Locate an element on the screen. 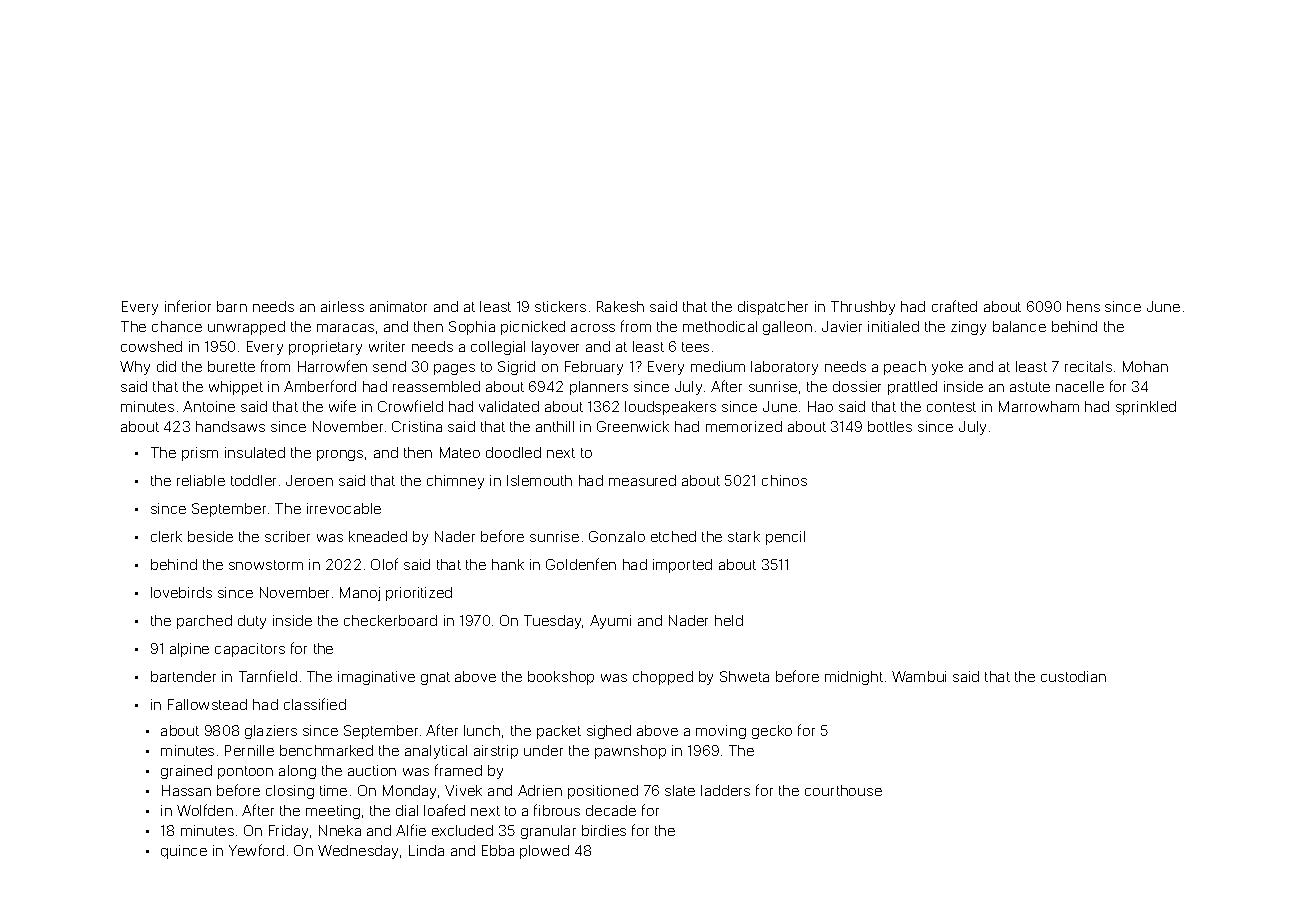  imported is located at coordinates (682, 566).
